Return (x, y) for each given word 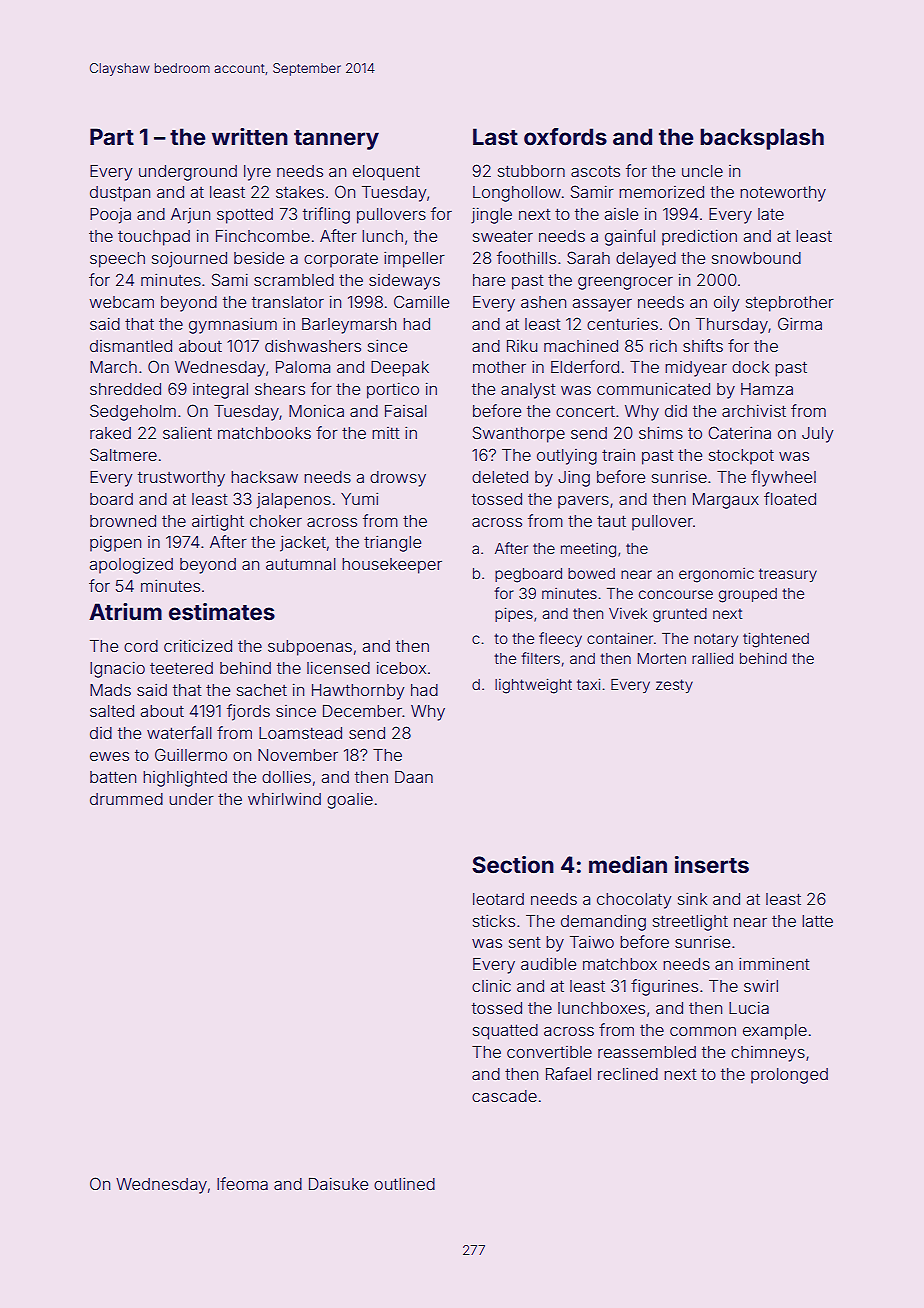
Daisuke (338, 1183)
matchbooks (264, 433)
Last (495, 137)
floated (790, 498)
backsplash (762, 139)
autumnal (301, 564)
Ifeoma (242, 1183)
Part (112, 136)
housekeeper (392, 566)
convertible (549, 1052)
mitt (386, 433)
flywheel (783, 478)
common (703, 1031)
